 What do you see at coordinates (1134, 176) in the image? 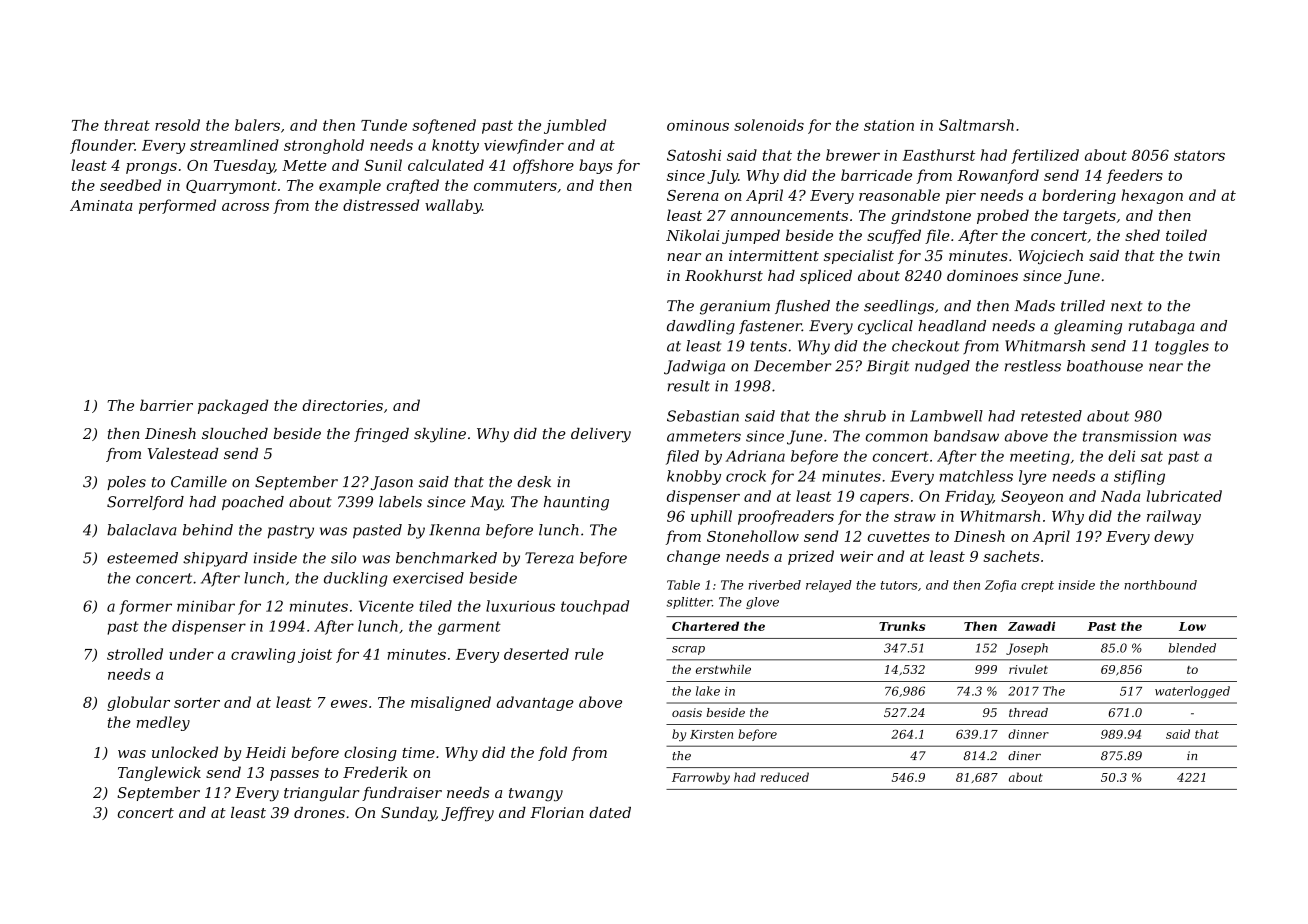
I see `feeders` at bounding box center [1134, 176].
